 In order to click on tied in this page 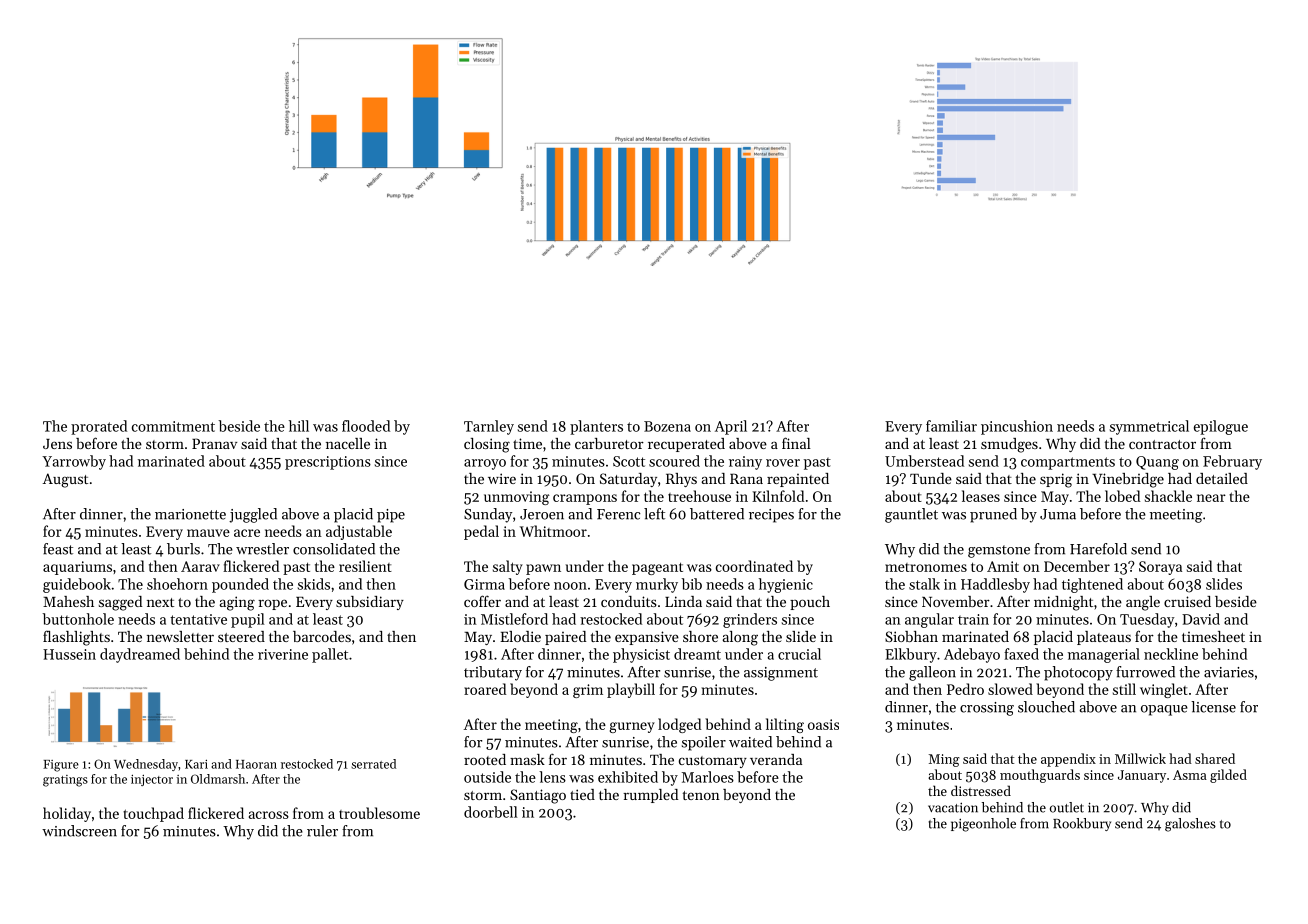, I will do `click(582, 794)`.
